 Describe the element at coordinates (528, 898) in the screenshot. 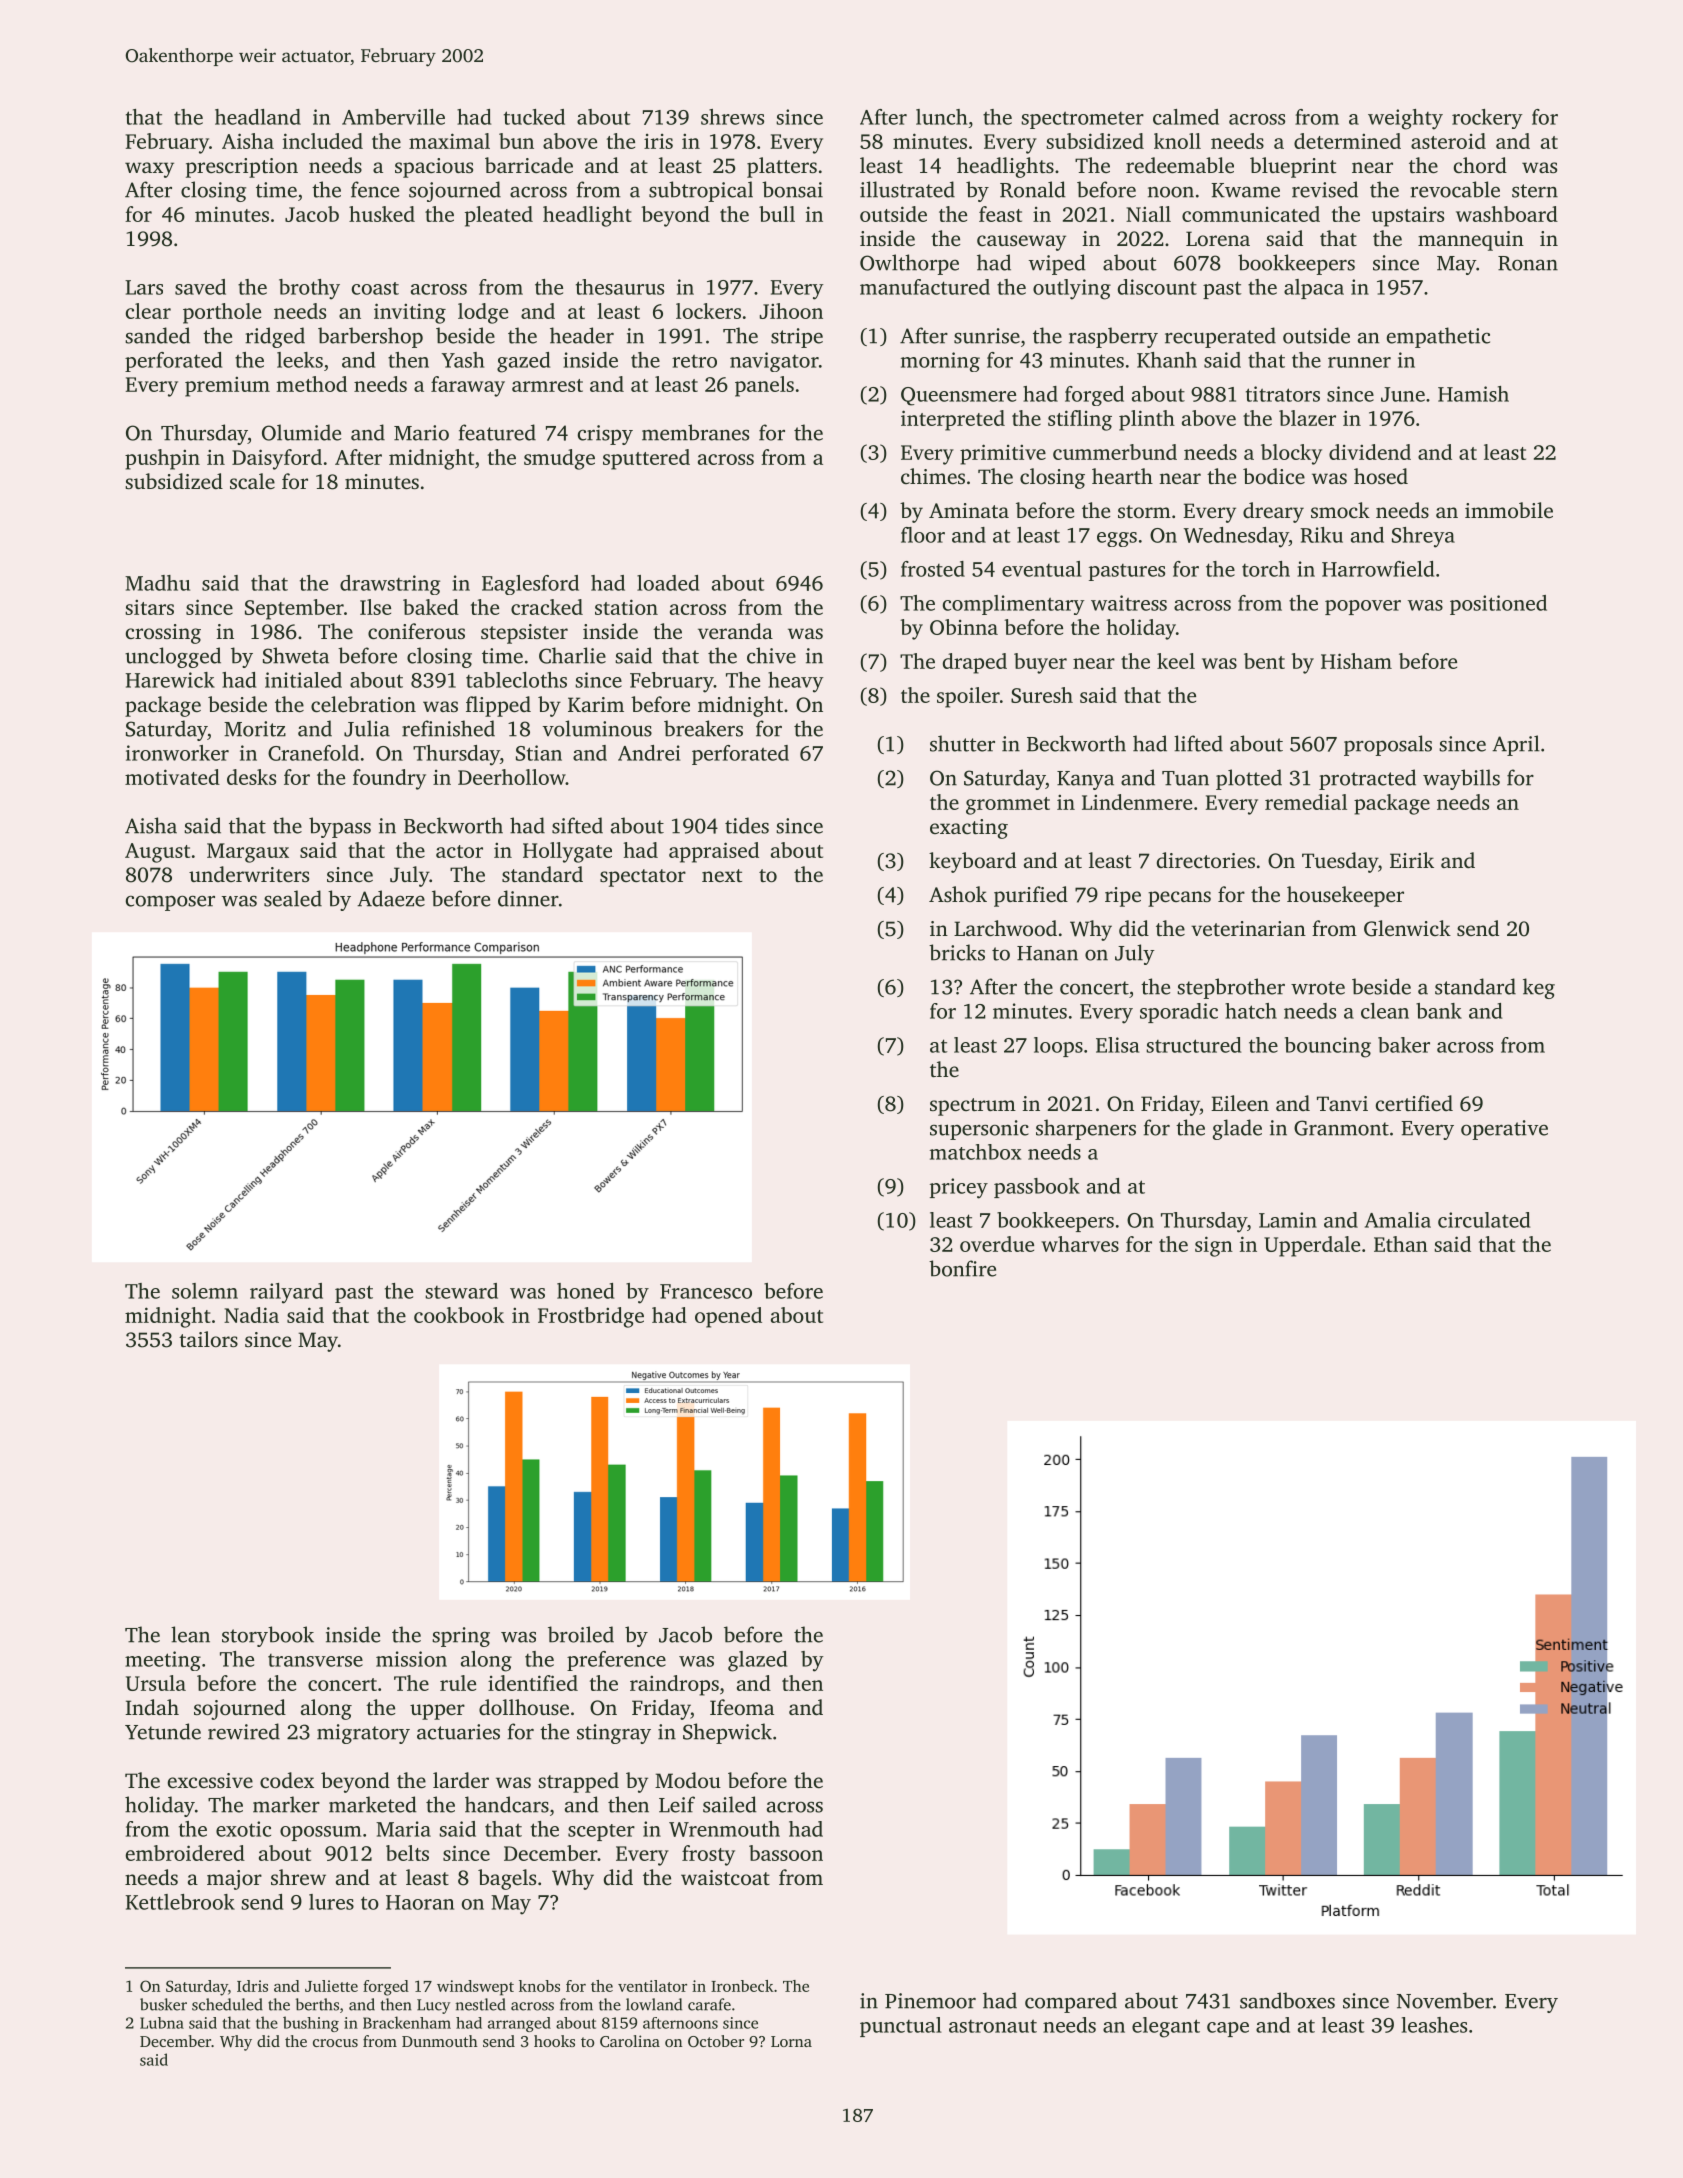

I see `dinner` at that location.
